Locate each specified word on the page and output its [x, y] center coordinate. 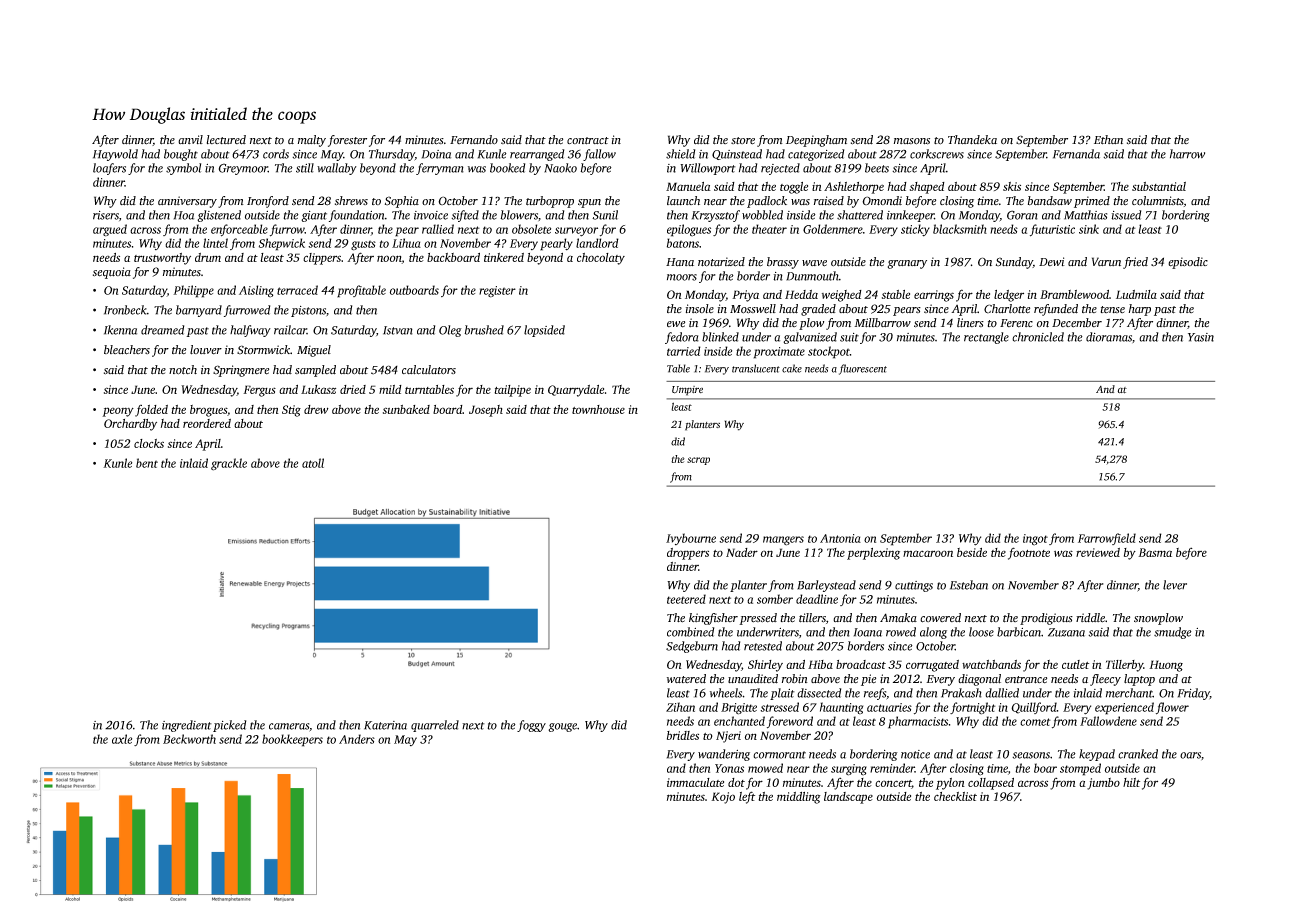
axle [122, 739]
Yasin [1201, 337]
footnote [1029, 553]
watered [686, 679]
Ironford [268, 202]
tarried [684, 351]
